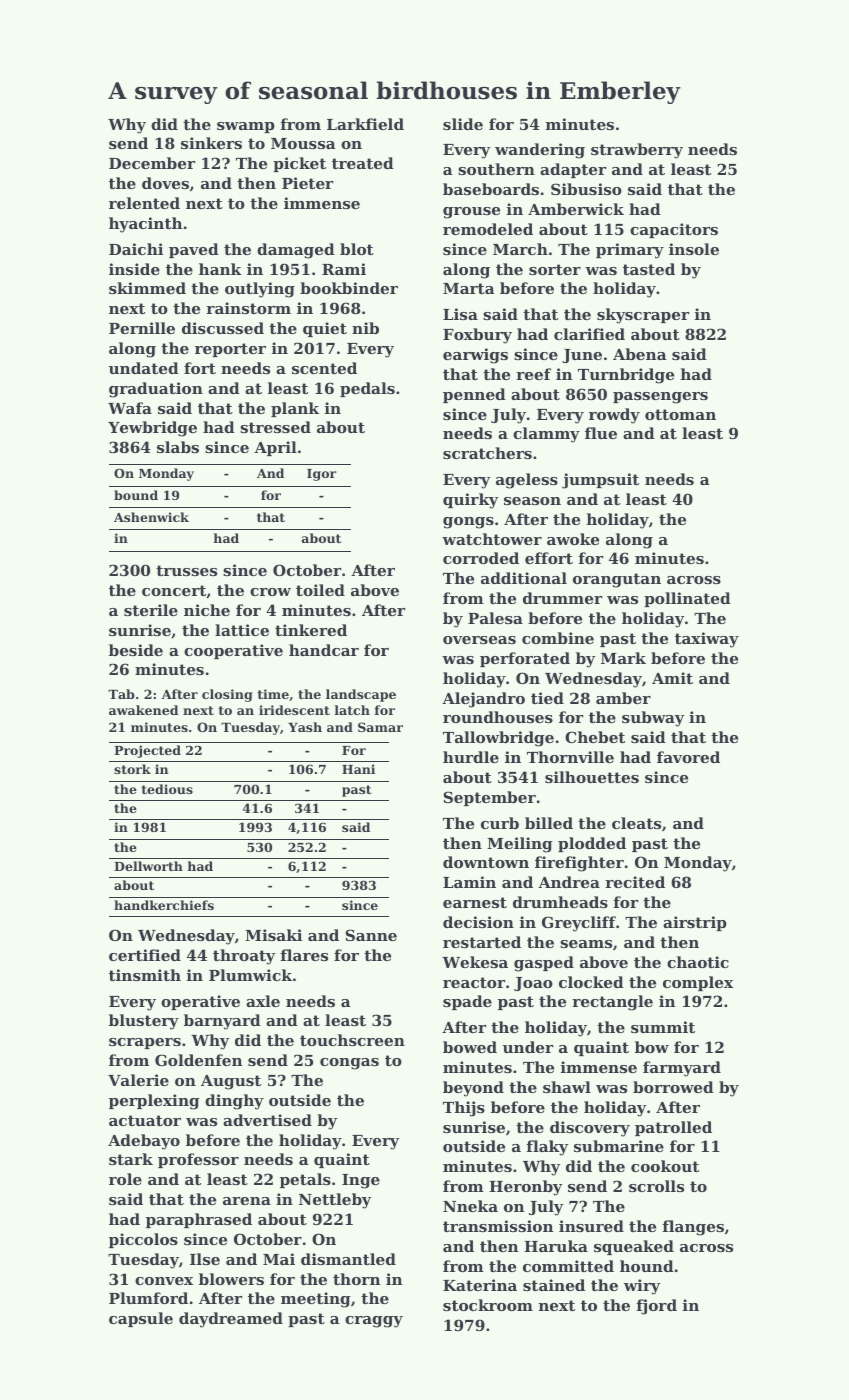 Image resolution: width=849 pixels, height=1400 pixels. What do you see at coordinates (540, 151) in the screenshot?
I see `wandering` at bounding box center [540, 151].
